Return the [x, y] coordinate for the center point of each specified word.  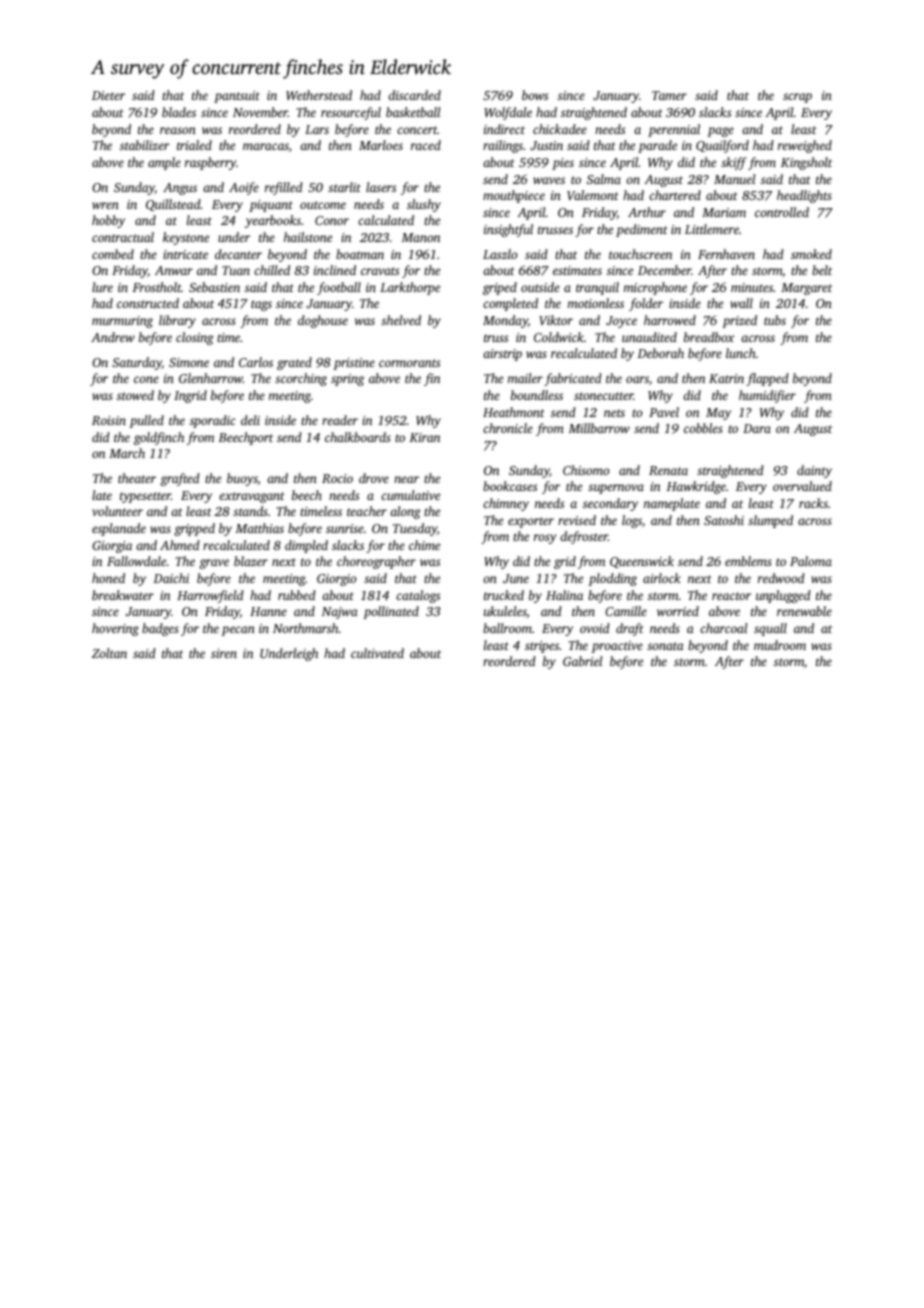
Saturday [137, 363]
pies [563, 164]
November [260, 112]
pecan [238, 631]
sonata [665, 646]
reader [340, 420]
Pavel [664, 412]
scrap [797, 98]
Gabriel [582, 661]
